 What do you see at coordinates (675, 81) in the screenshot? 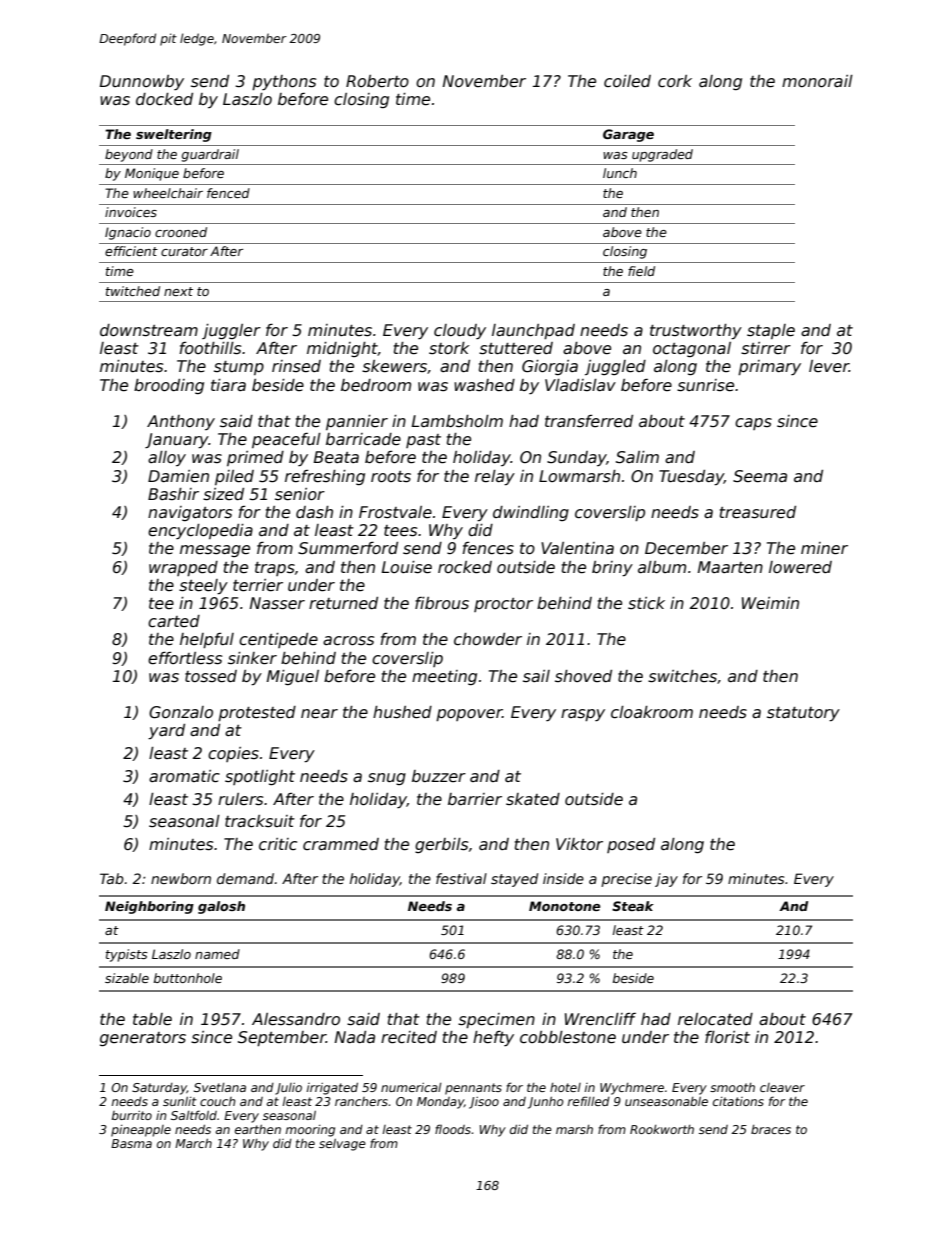
I see `cork` at bounding box center [675, 81].
